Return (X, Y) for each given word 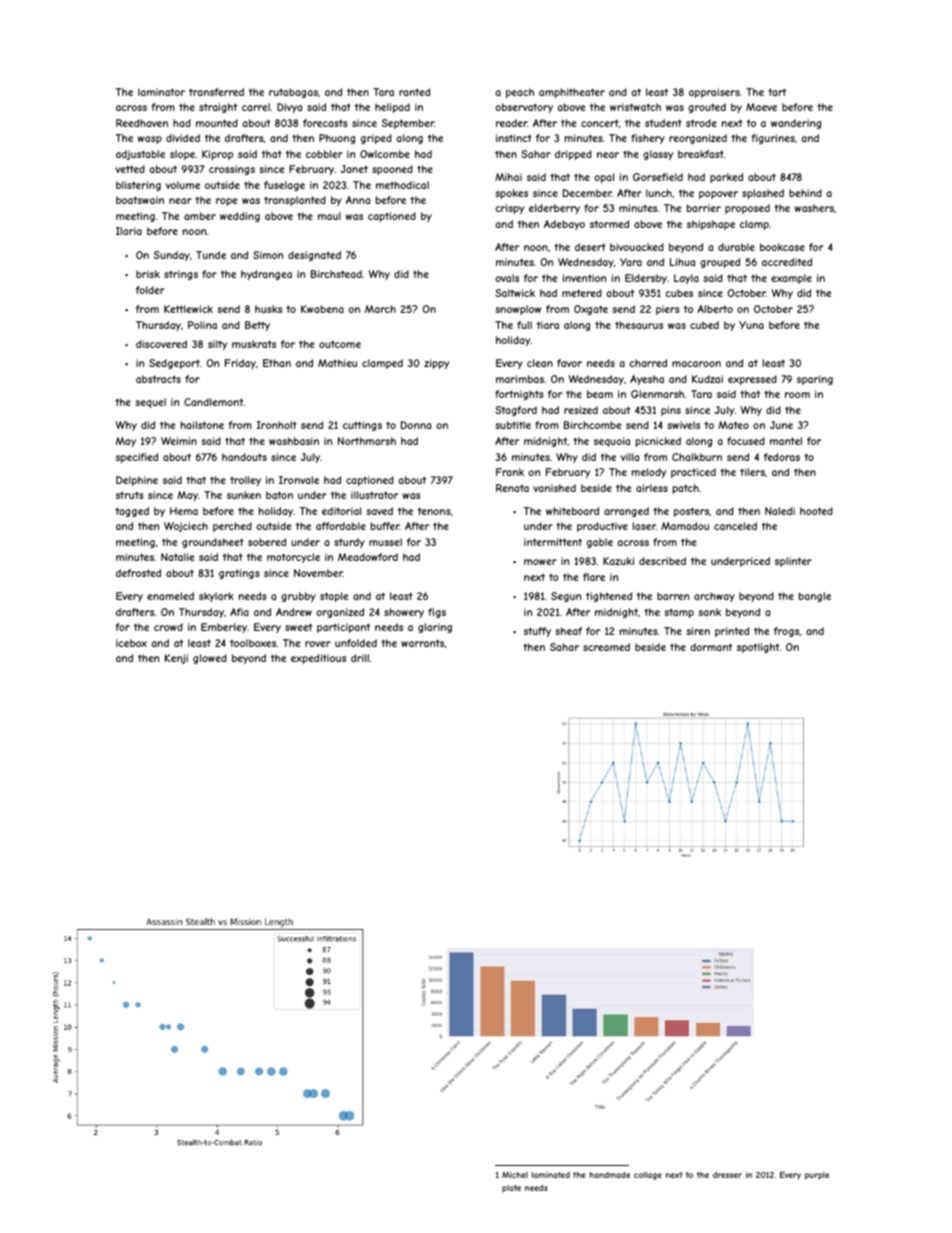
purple (817, 1176)
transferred (216, 92)
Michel (515, 1175)
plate (511, 1189)
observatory (524, 108)
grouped (720, 263)
